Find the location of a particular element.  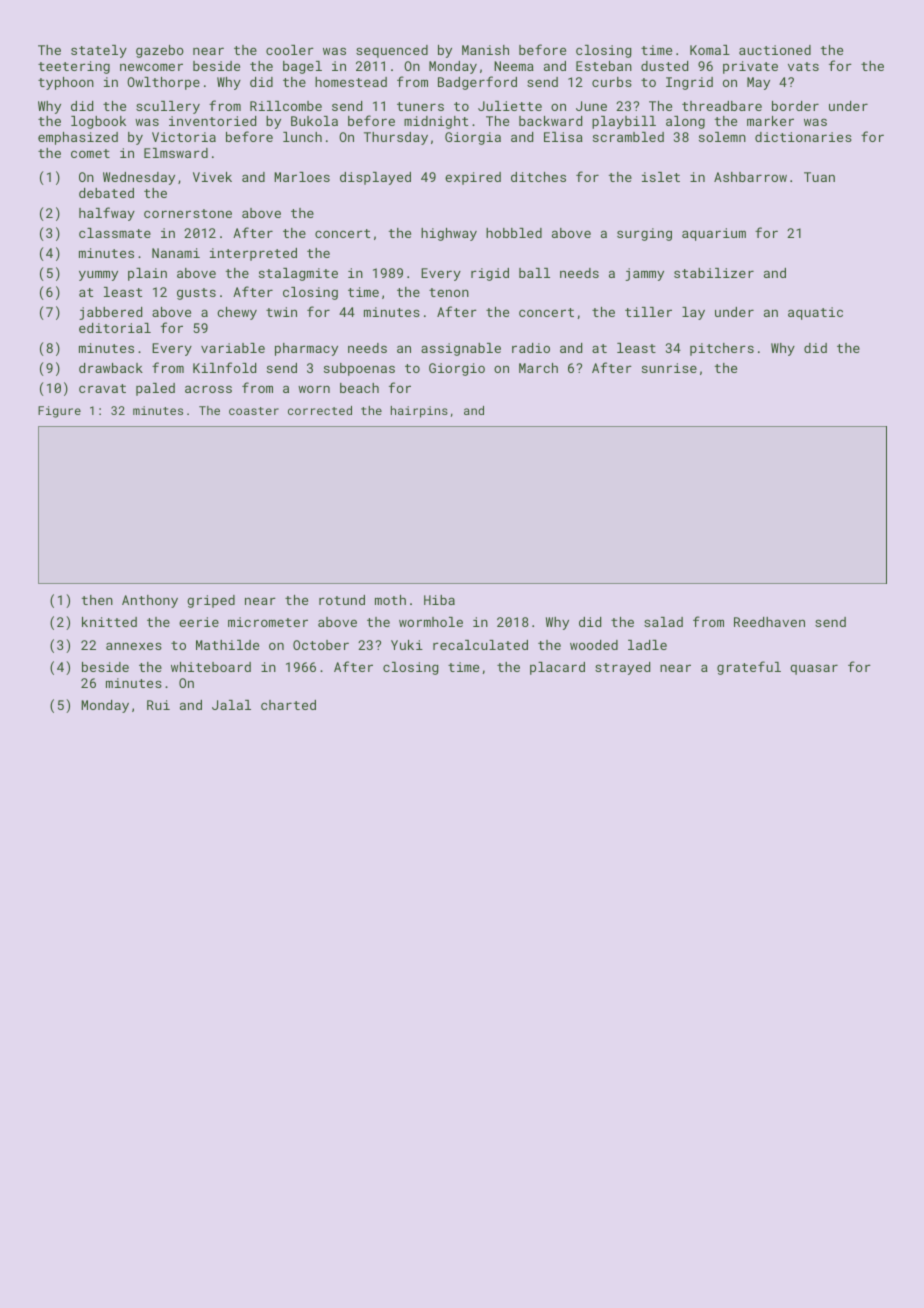

Reedhaven is located at coordinates (769, 622).
